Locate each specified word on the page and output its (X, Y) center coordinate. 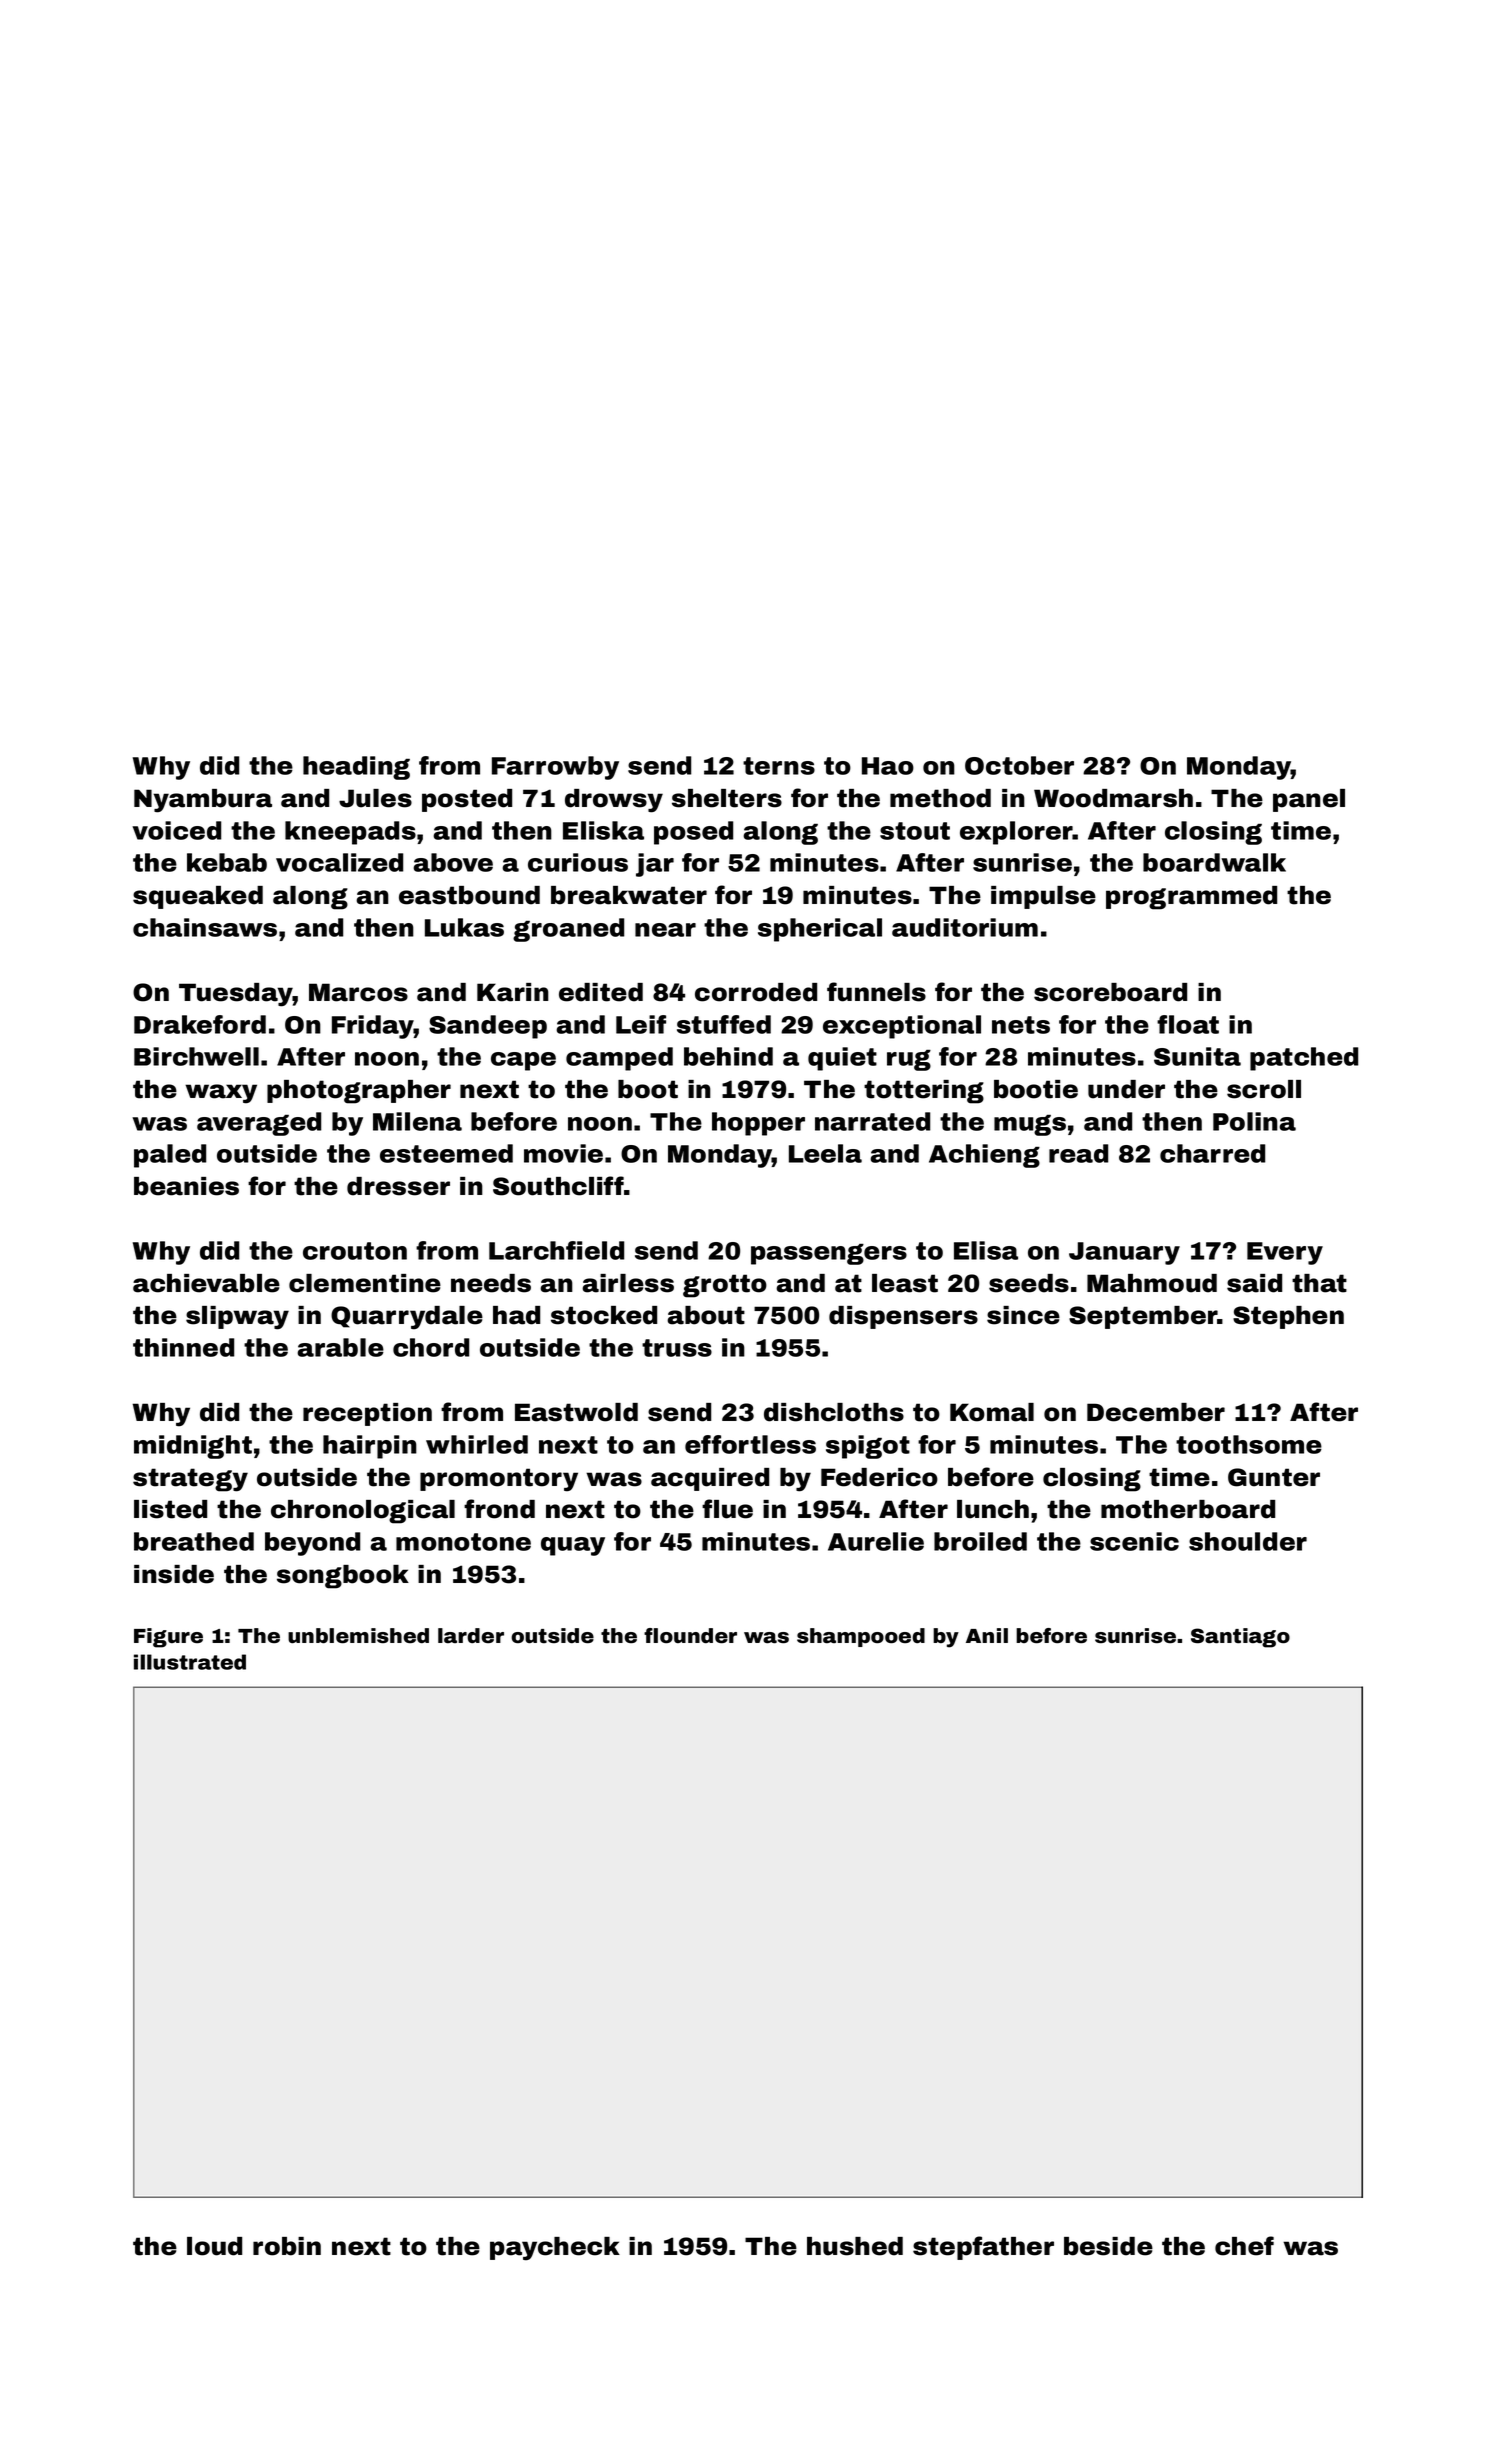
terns (779, 766)
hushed (855, 2246)
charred (1212, 1153)
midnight (193, 1447)
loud (214, 2246)
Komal (992, 1412)
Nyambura (203, 801)
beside (1108, 2246)
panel (1309, 800)
